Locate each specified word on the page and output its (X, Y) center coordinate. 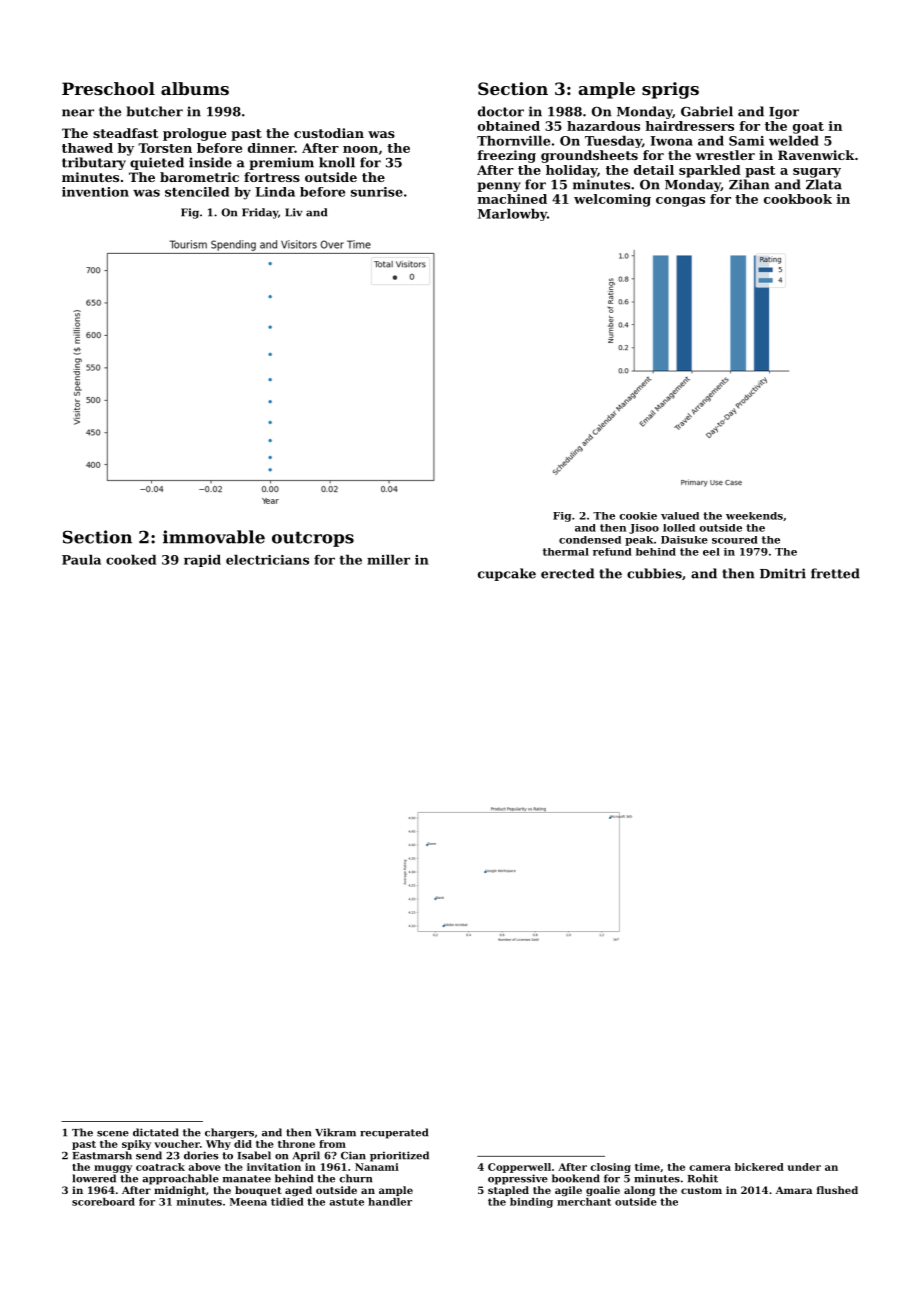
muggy (113, 1169)
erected (567, 573)
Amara (794, 1190)
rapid (202, 561)
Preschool (108, 88)
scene (113, 1134)
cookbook (798, 199)
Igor (784, 113)
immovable (214, 537)
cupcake (507, 574)
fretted (835, 573)
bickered (759, 1167)
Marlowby (512, 215)
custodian (329, 133)
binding (531, 1203)
